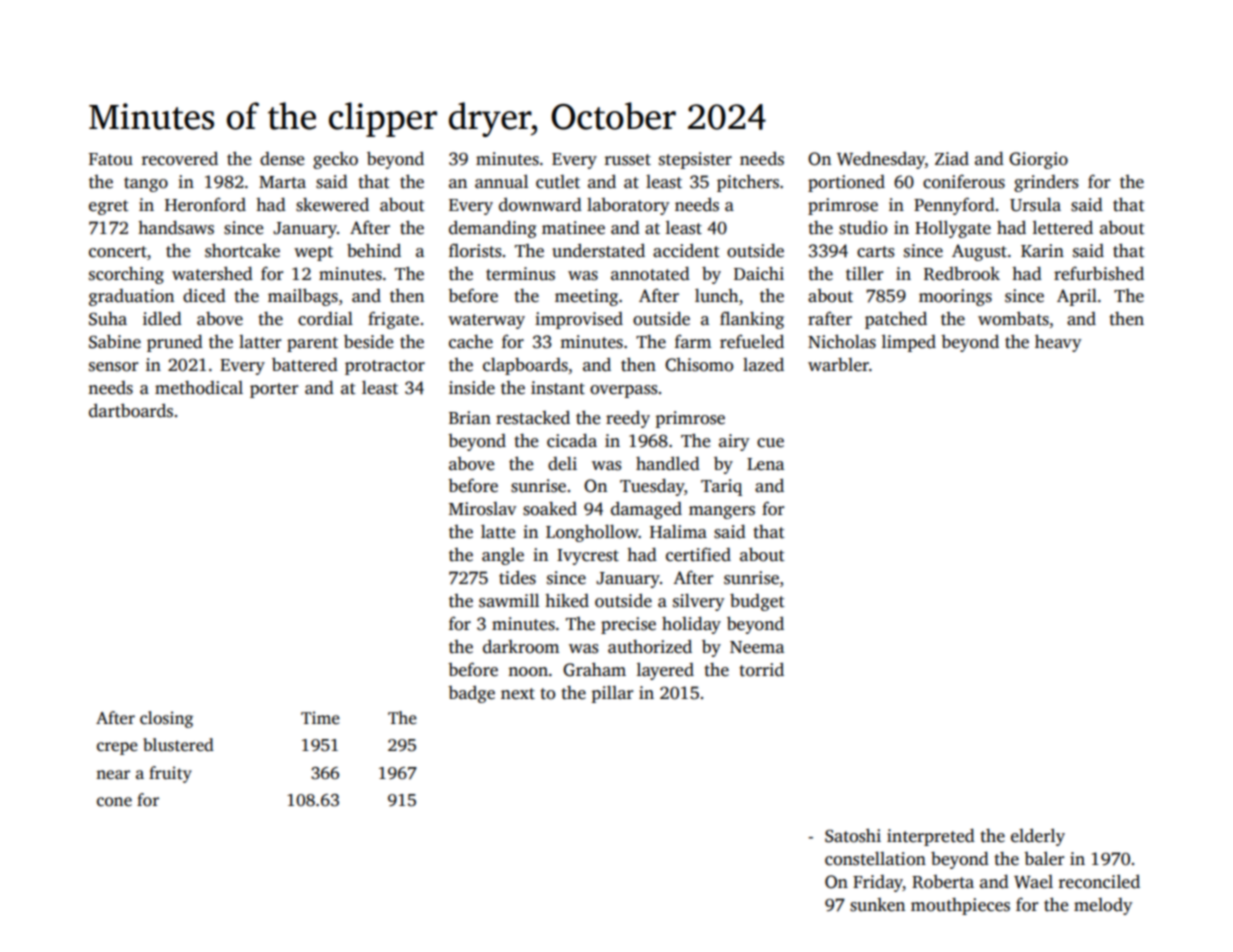  I want to click on refurbished, so click(1099, 274).
